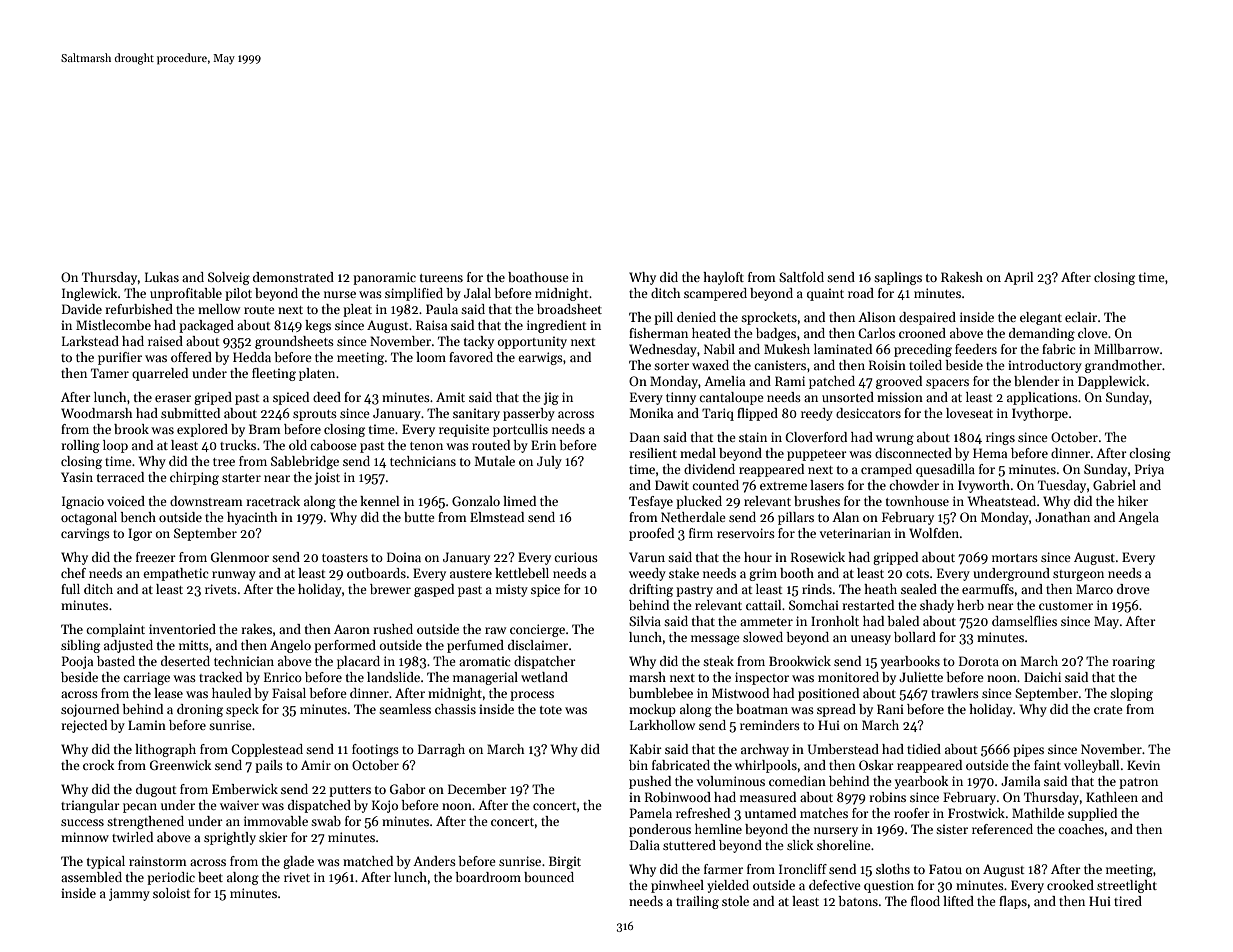 This page has height=952, width=1233. What do you see at coordinates (1042, 677) in the page?
I see `Daichi` at bounding box center [1042, 677].
